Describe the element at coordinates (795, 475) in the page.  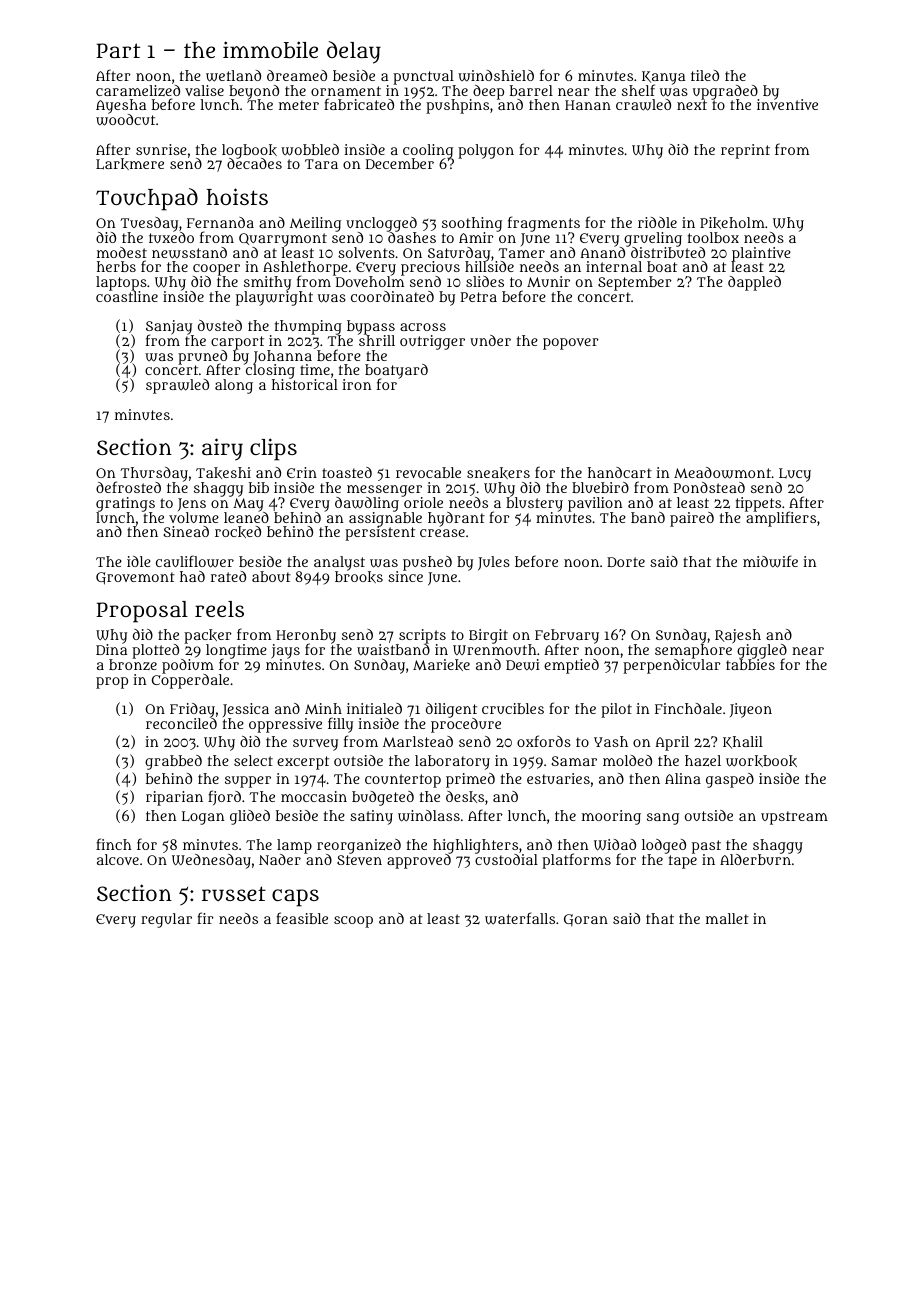
I see `Lucy` at that location.
